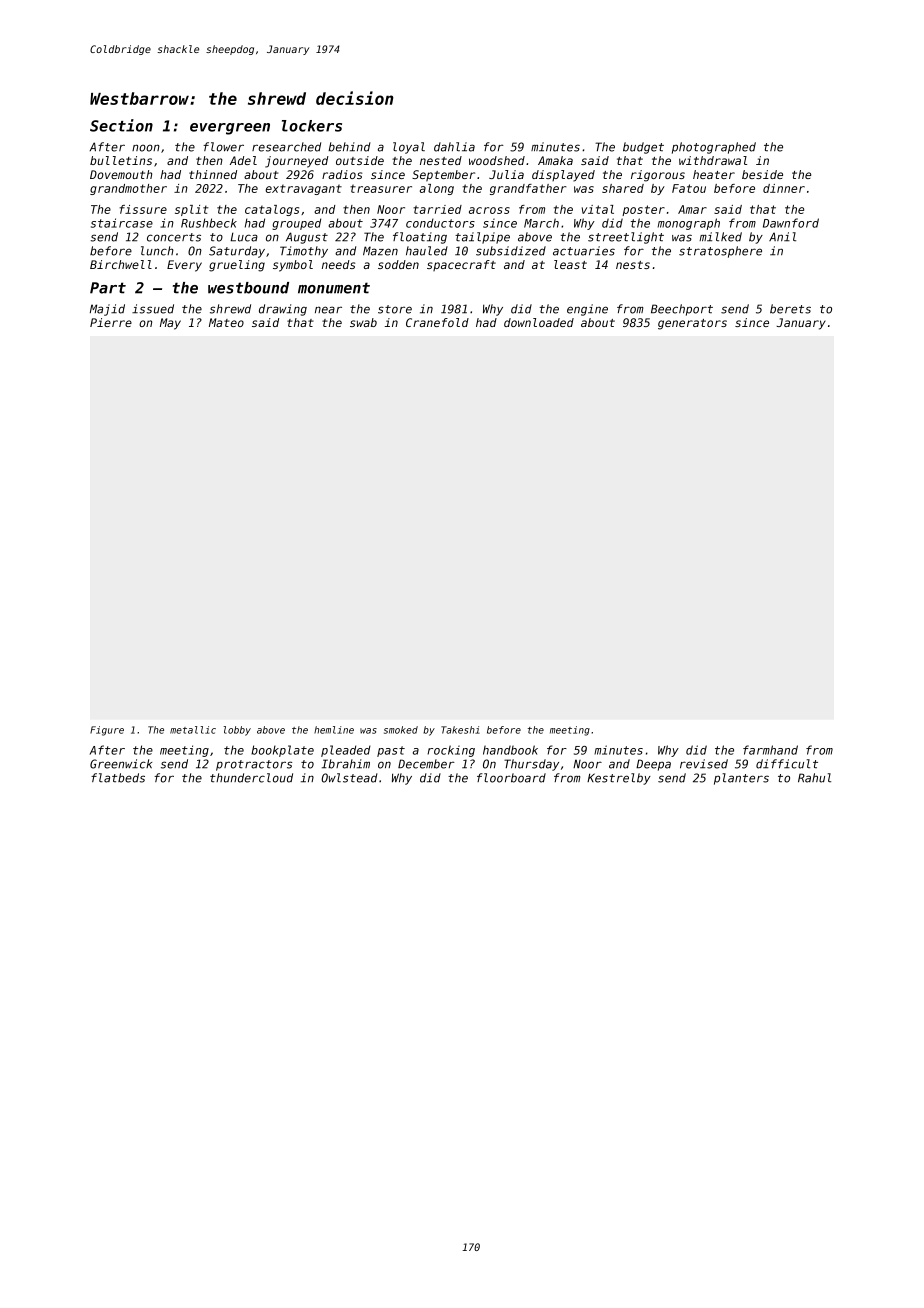 Image resolution: width=924 pixels, height=1308 pixels. What do you see at coordinates (587, 310) in the image?
I see `engine` at bounding box center [587, 310].
